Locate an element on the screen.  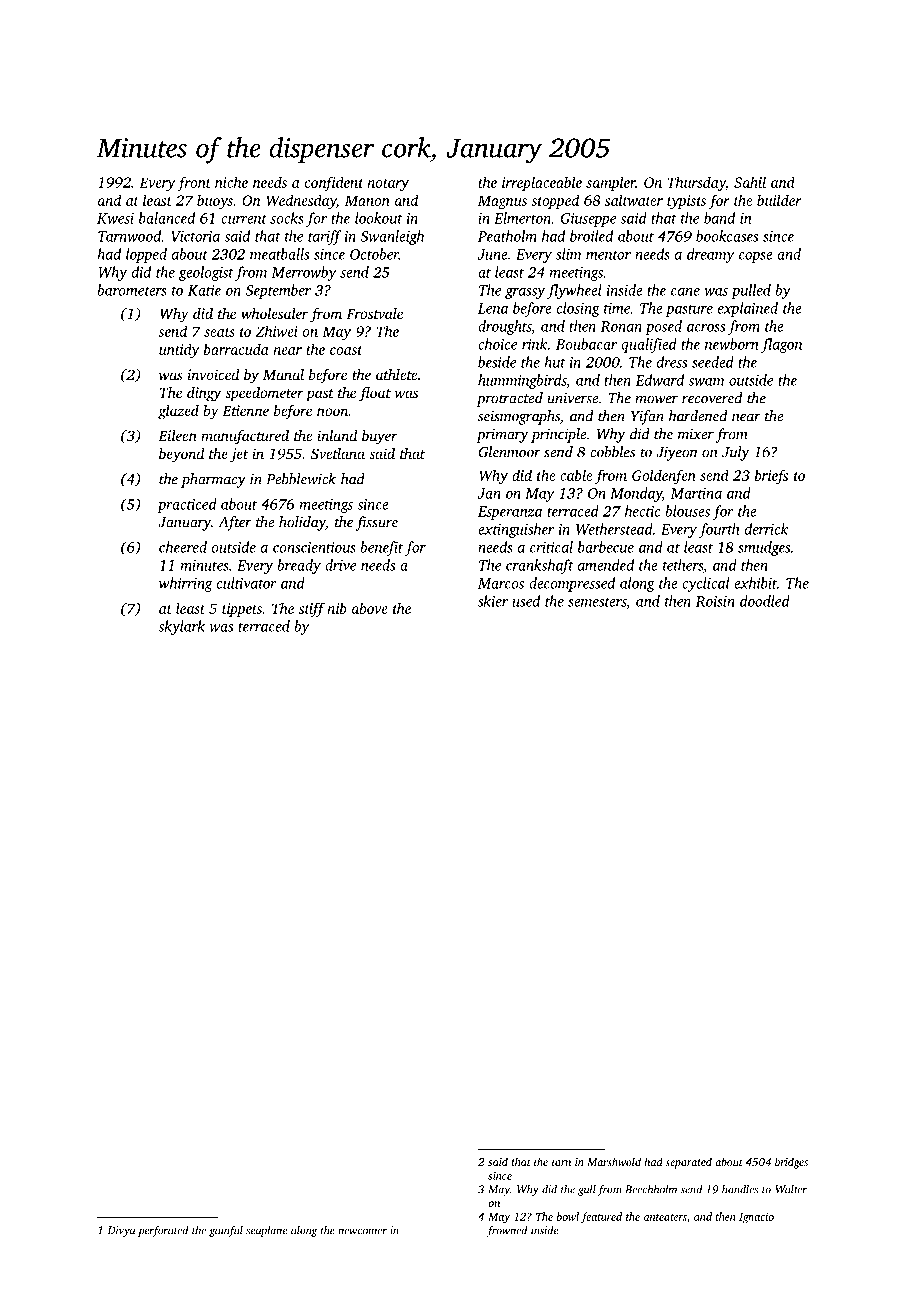
Marshwold is located at coordinates (614, 1161).
